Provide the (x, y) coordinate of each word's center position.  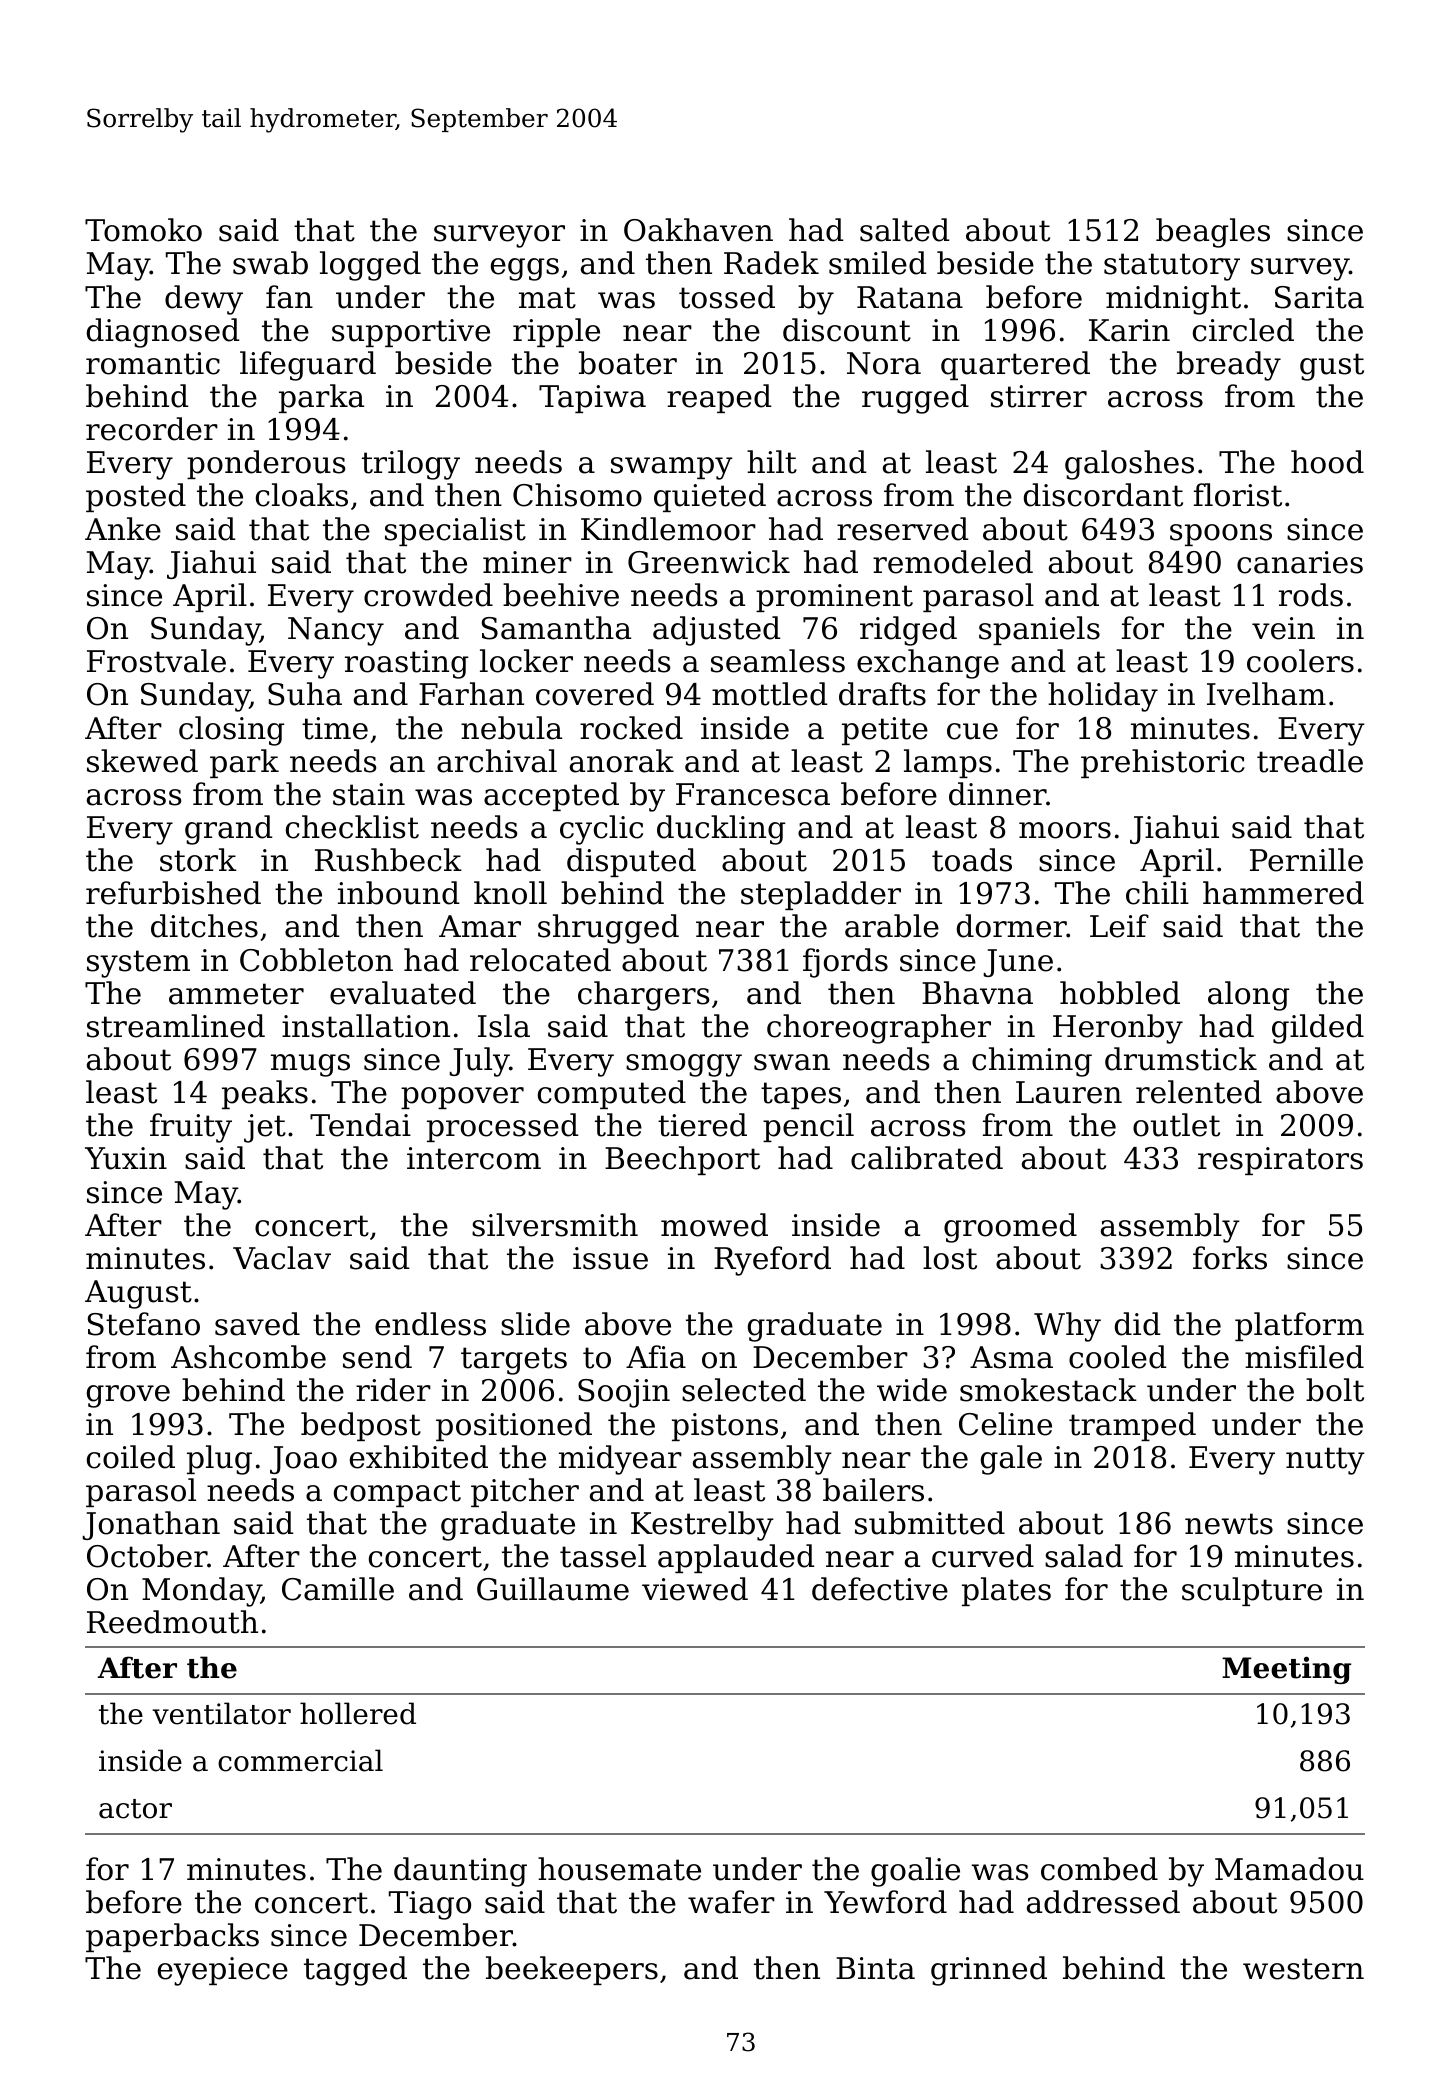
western (1303, 1969)
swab (270, 263)
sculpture (1252, 1591)
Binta (875, 1968)
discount (847, 330)
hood (1327, 462)
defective (880, 1589)
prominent (834, 598)
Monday (201, 1592)
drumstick (1181, 1059)
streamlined (176, 1026)
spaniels (1039, 630)
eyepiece (223, 1971)
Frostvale (156, 661)
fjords (845, 963)
